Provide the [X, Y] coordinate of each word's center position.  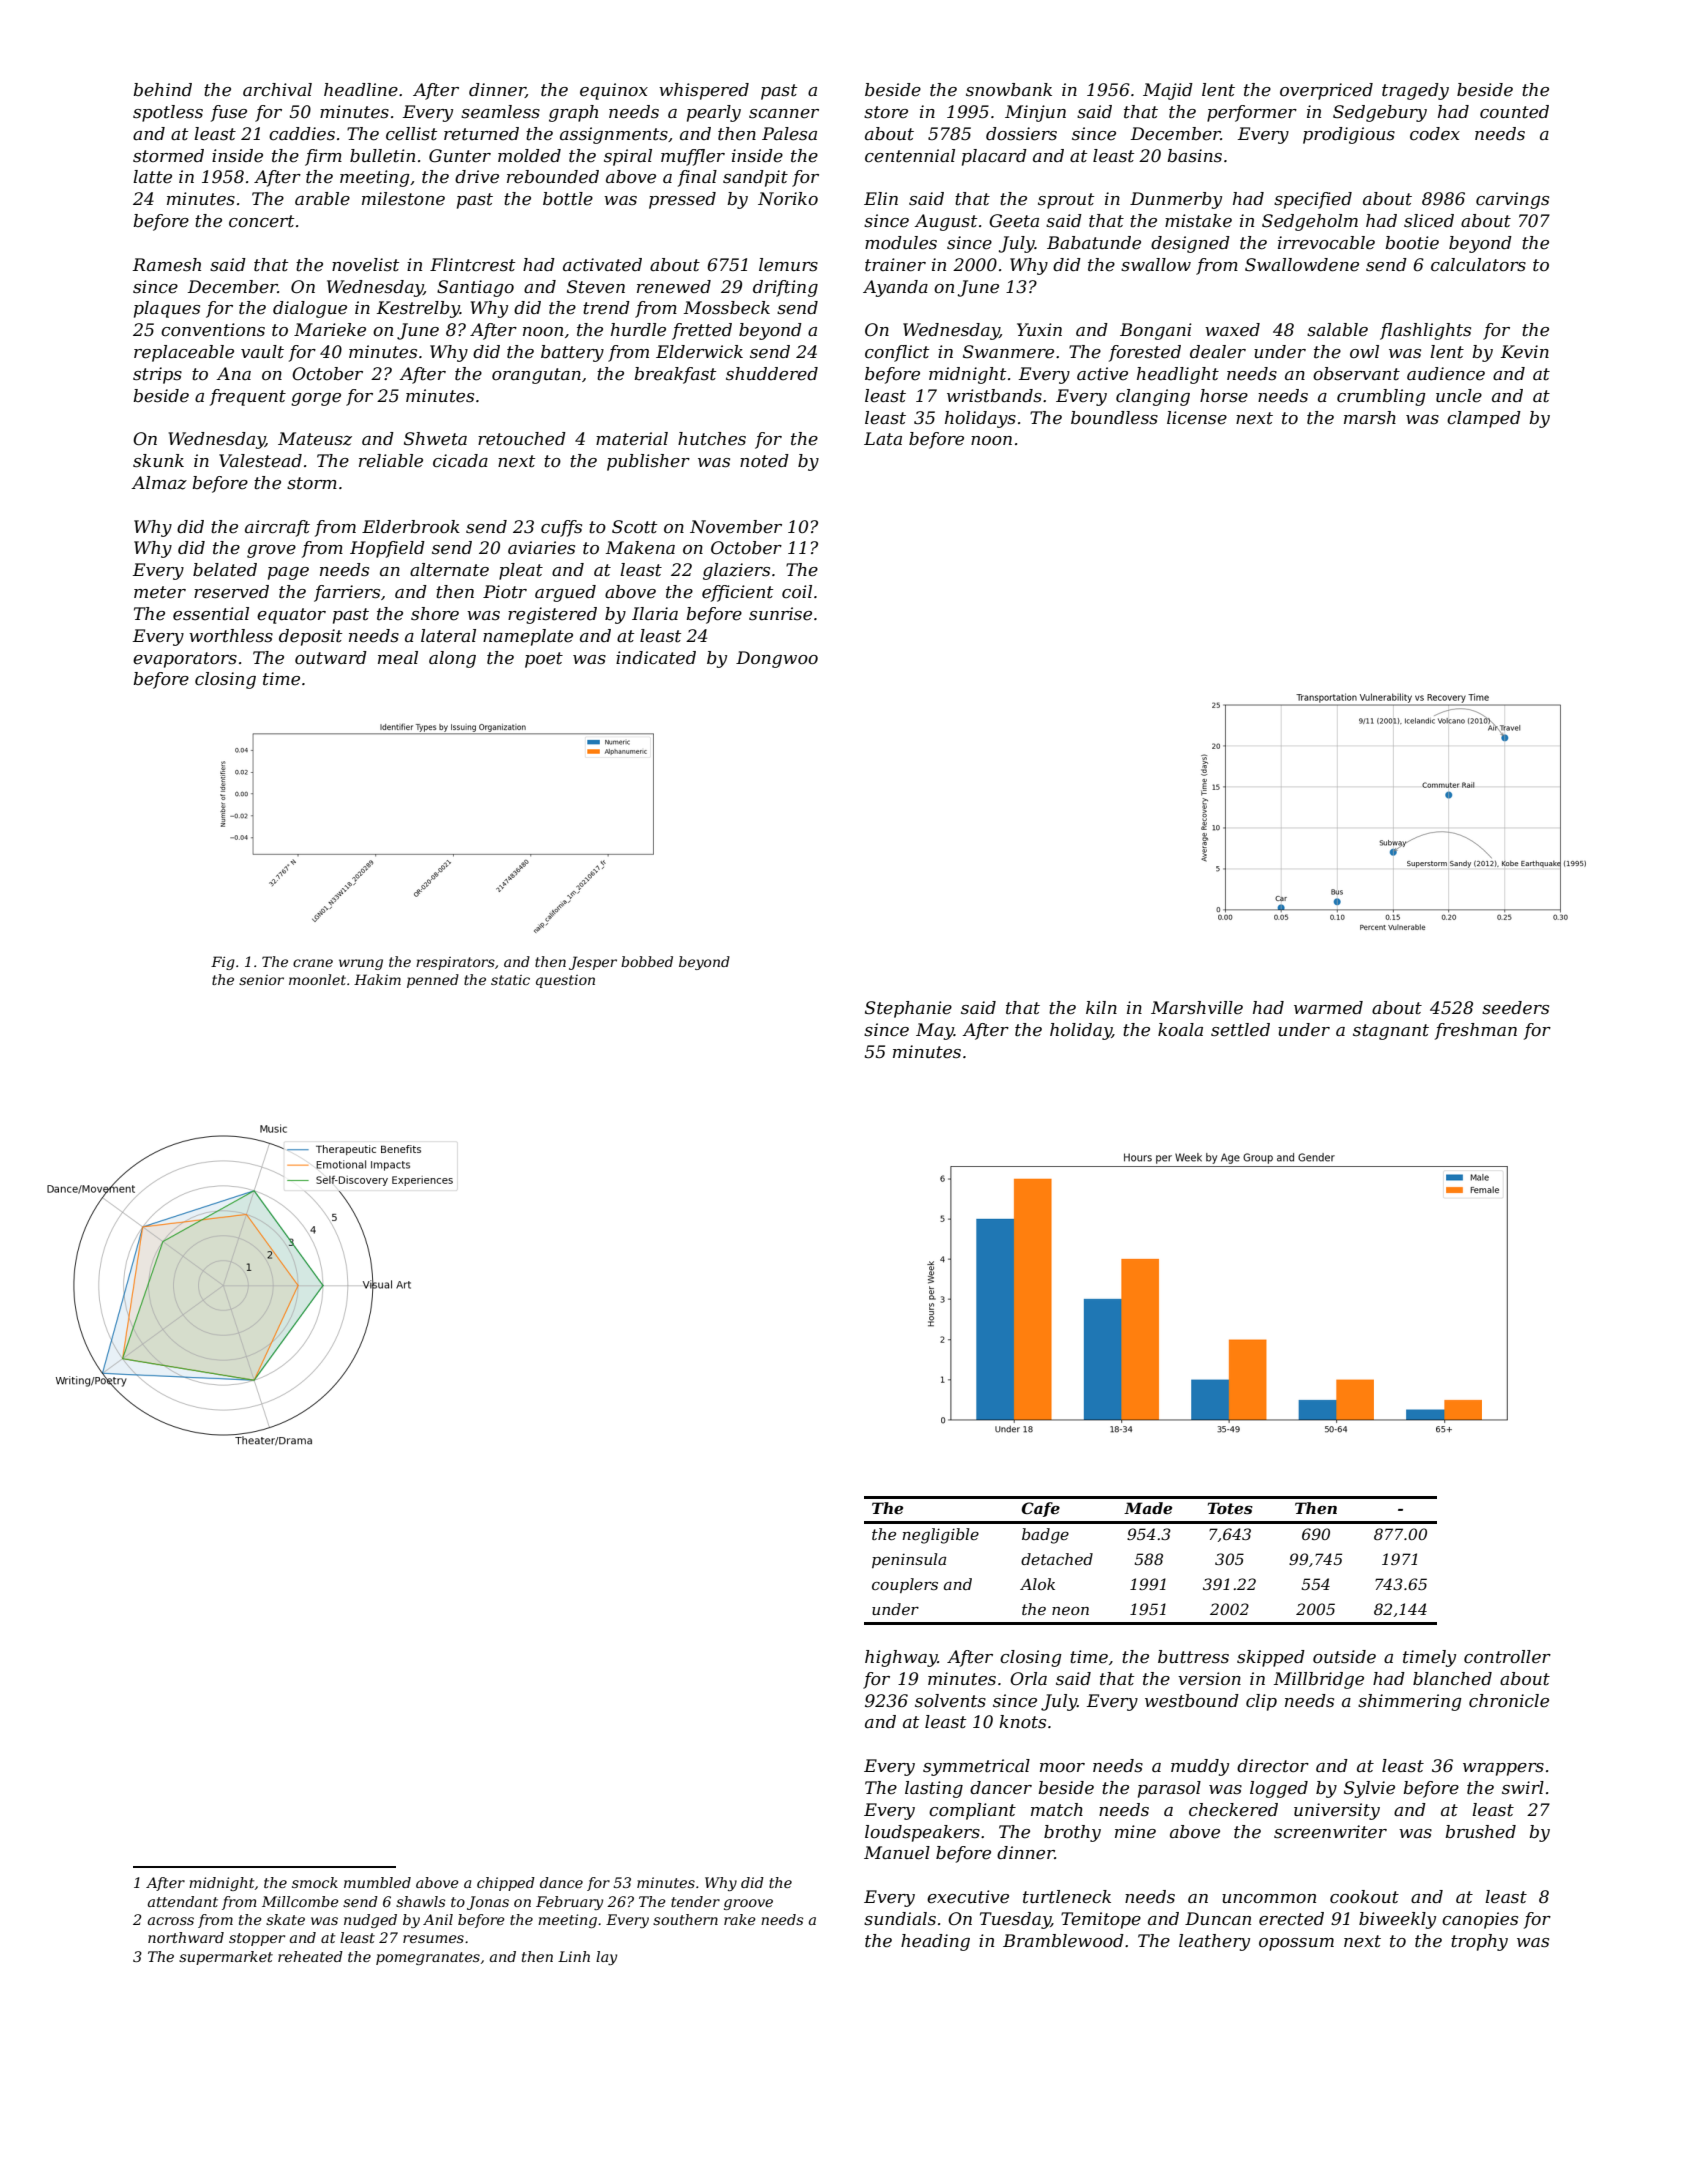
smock [315, 1882]
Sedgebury [1380, 113]
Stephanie [908, 1009]
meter [160, 592]
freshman [1476, 1031]
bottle [568, 199]
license [1197, 418]
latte [152, 176]
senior [261, 980]
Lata [883, 438]
